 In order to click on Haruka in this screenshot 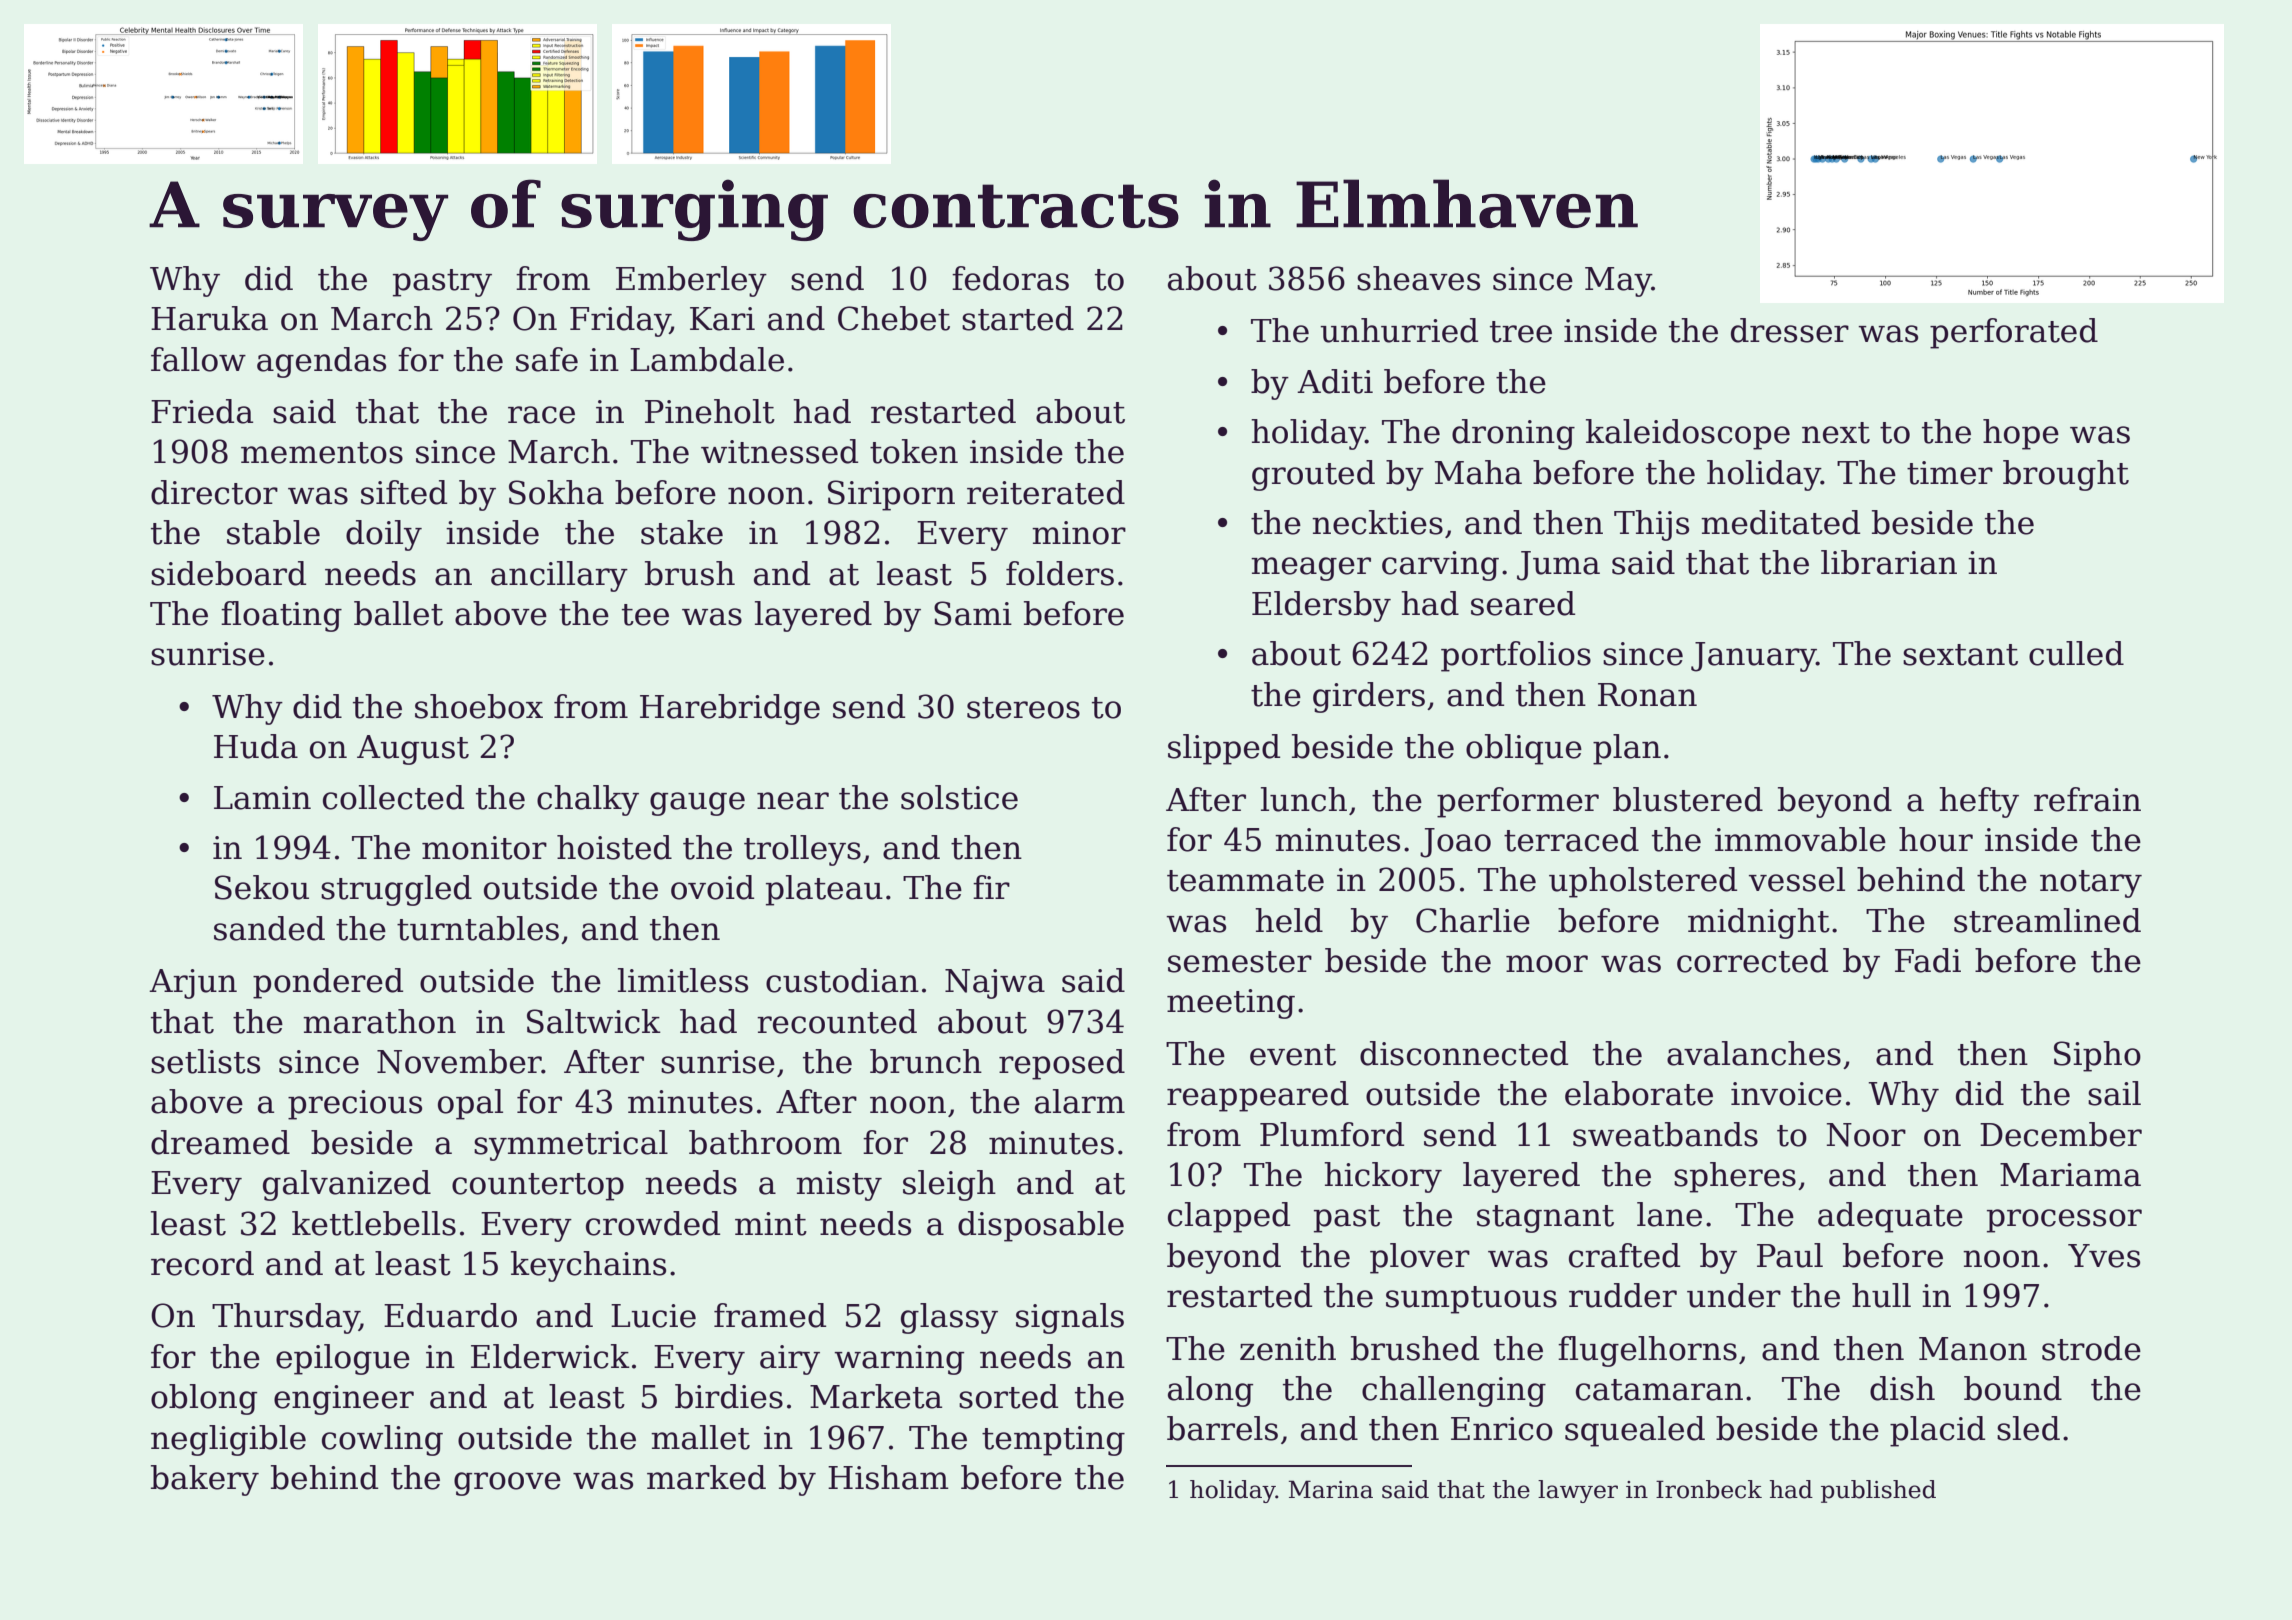, I will do `click(209, 318)`.
